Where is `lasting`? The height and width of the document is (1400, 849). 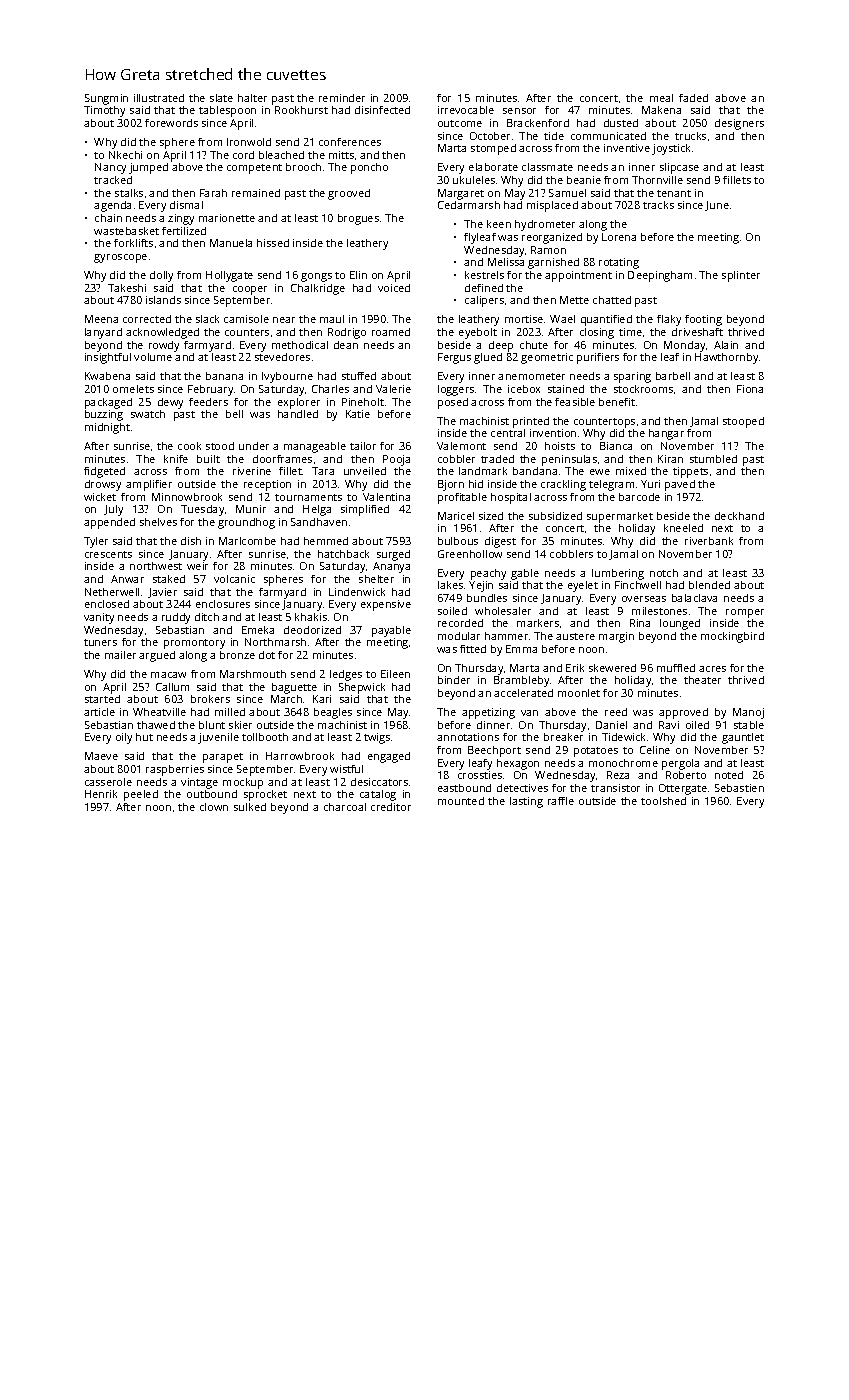
lasting is located at coordinates (526, 802).
